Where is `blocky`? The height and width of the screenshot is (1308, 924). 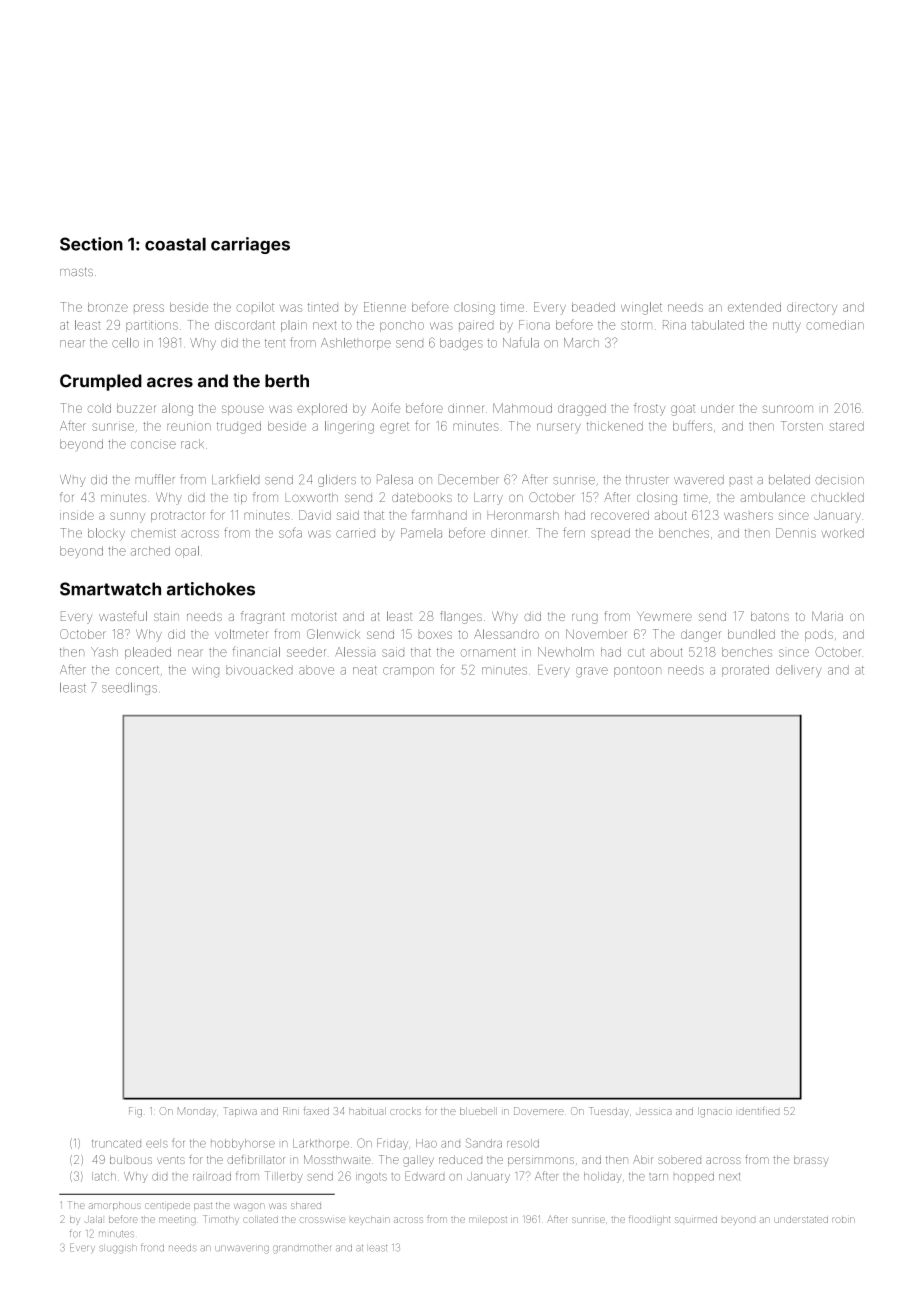
blocky is located at coordinates (106, 534).
